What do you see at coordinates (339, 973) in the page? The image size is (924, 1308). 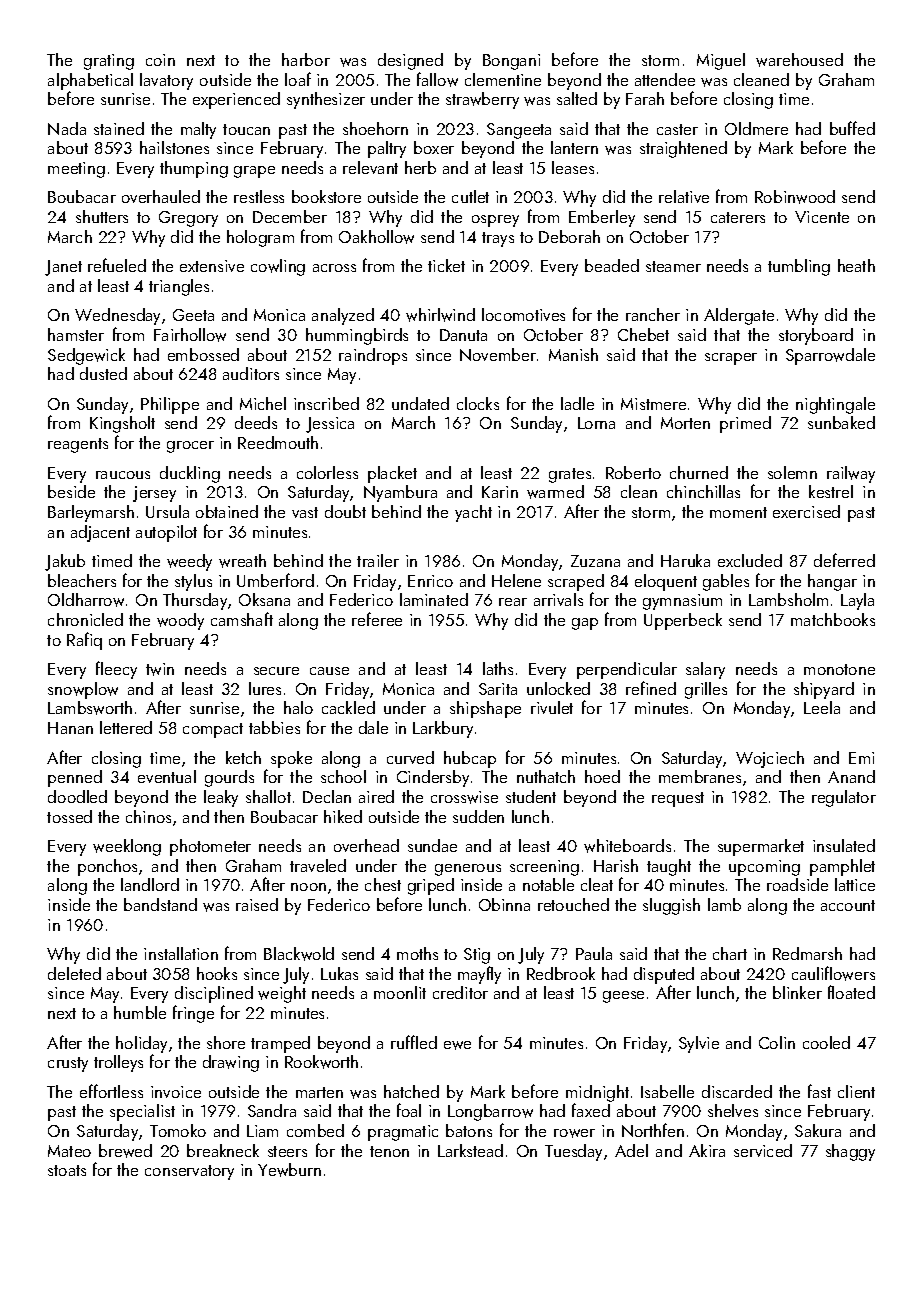 I see `Lukas` at bounding box center [339, 973].
